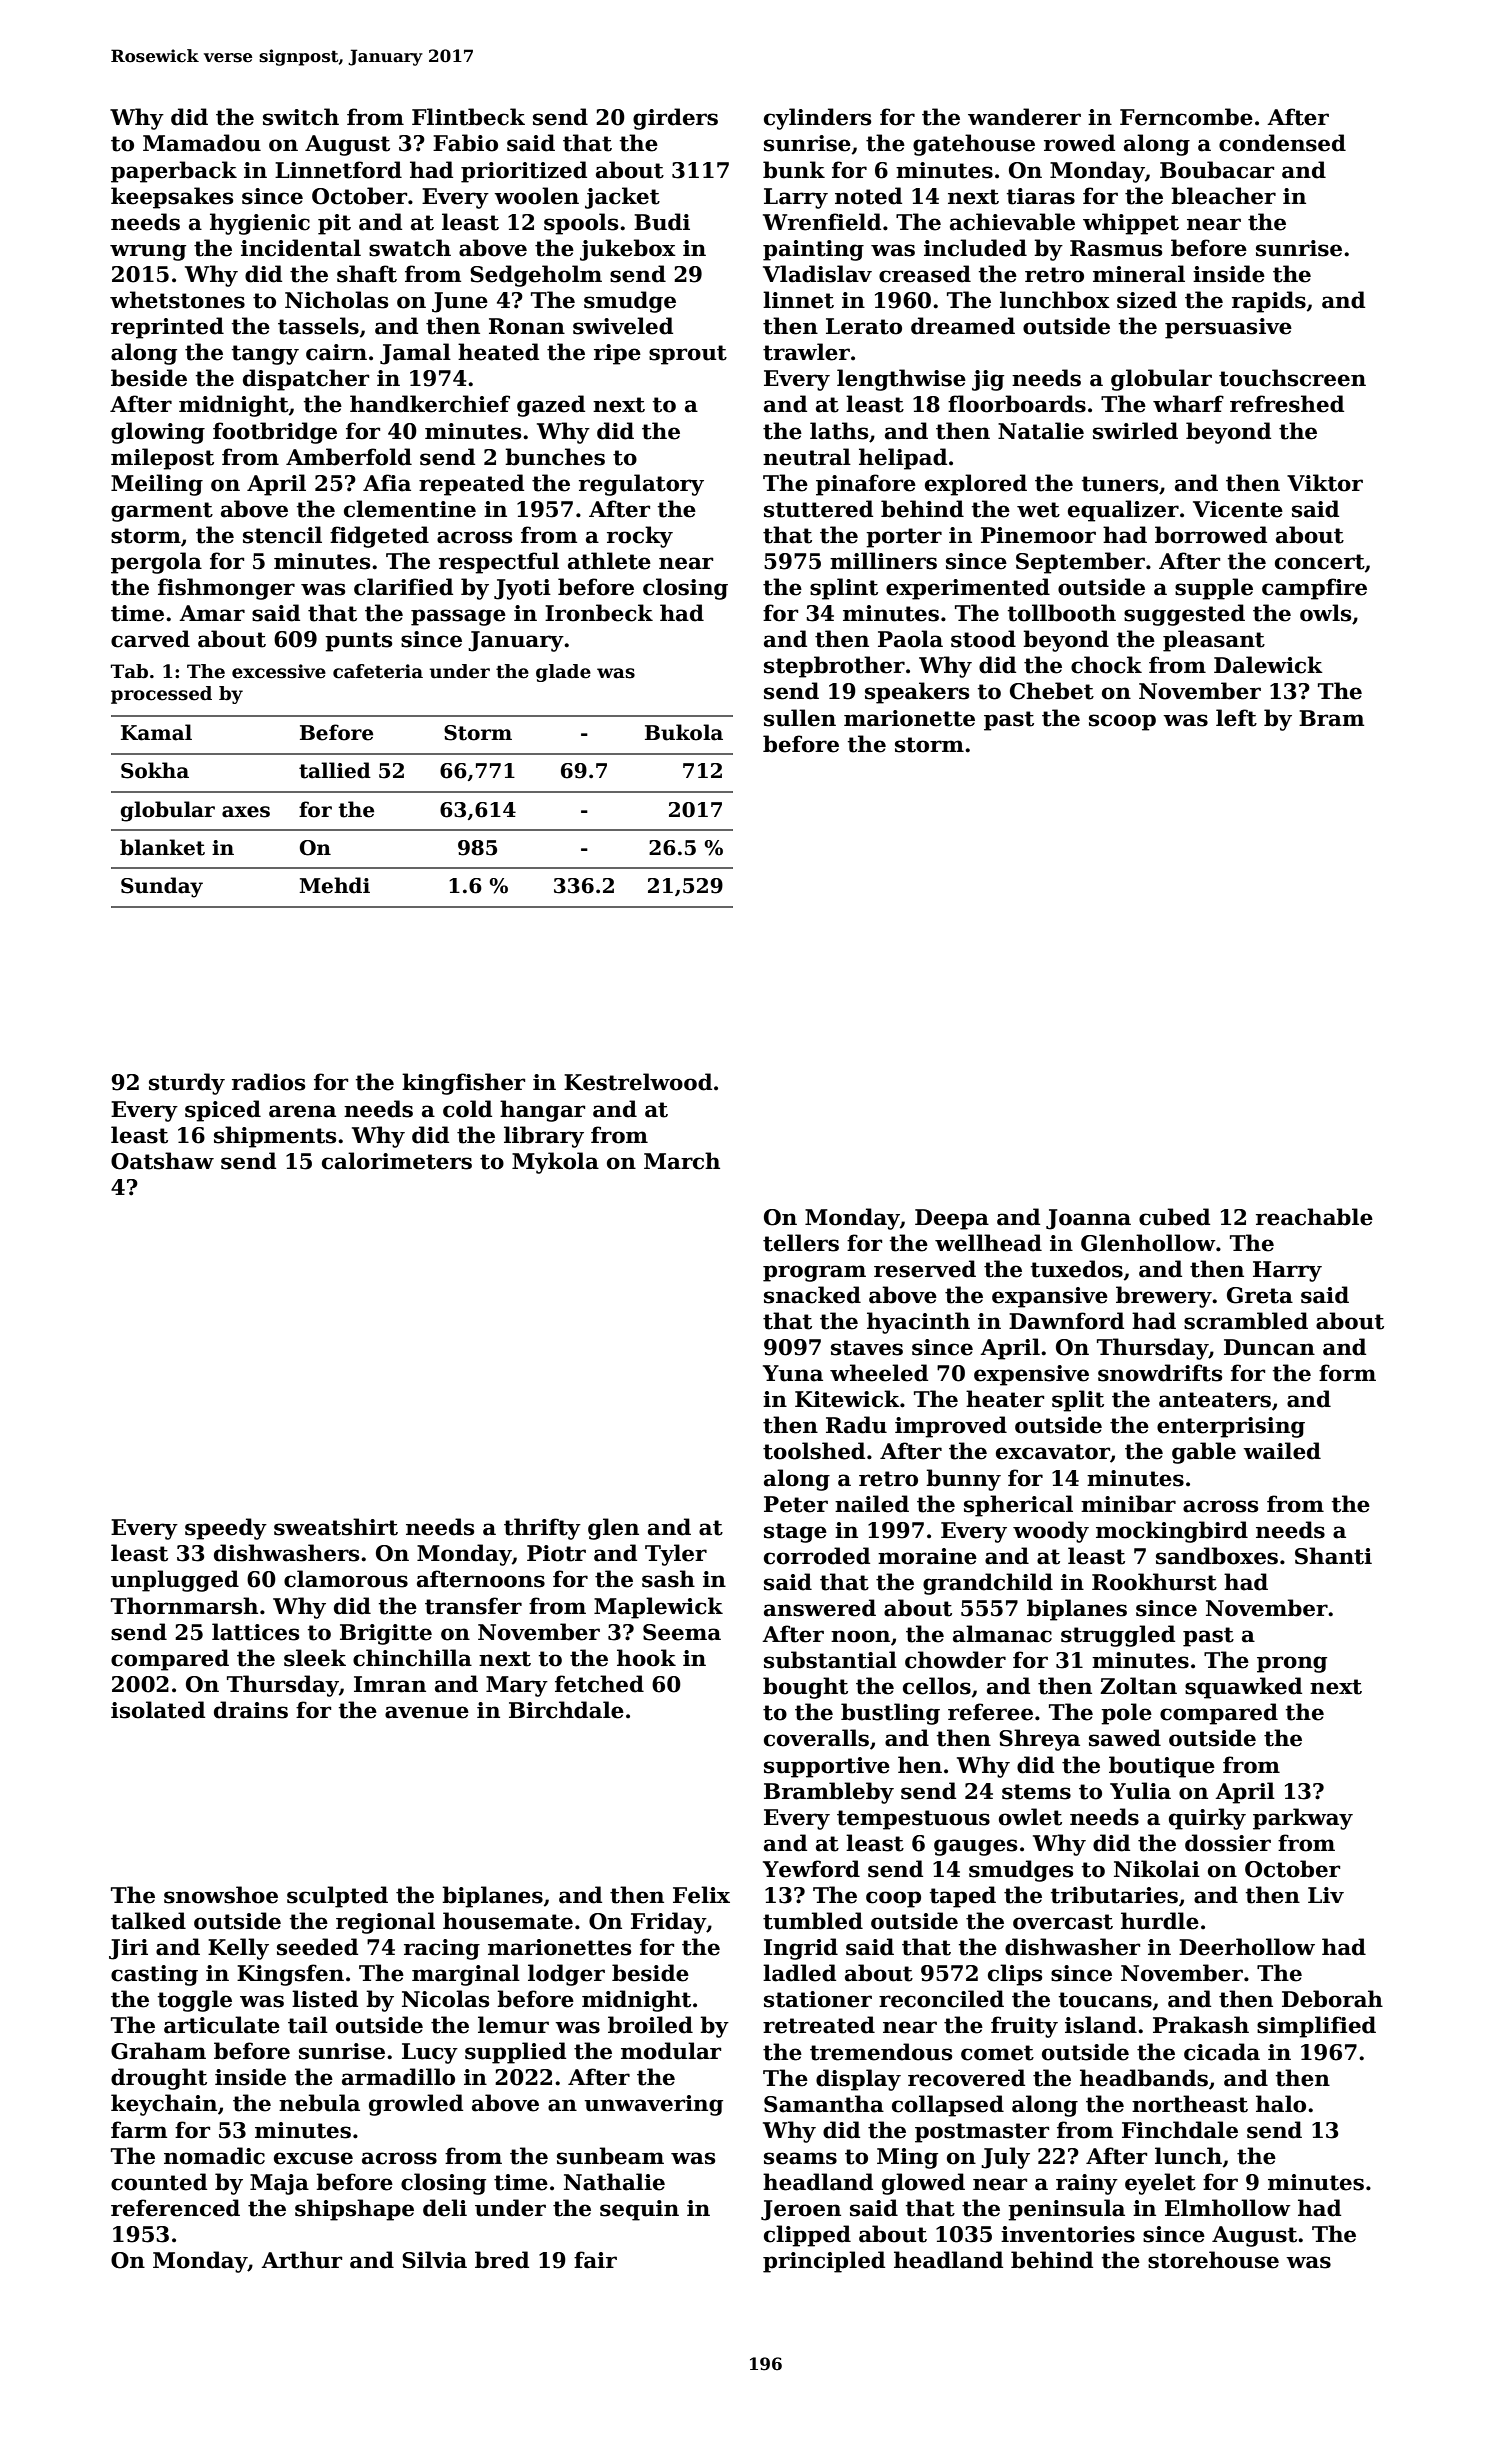 This image has height=2464, width=1496. Describe the element at coordinates (1282, 143) in the image. I see `condensed` at that location.
